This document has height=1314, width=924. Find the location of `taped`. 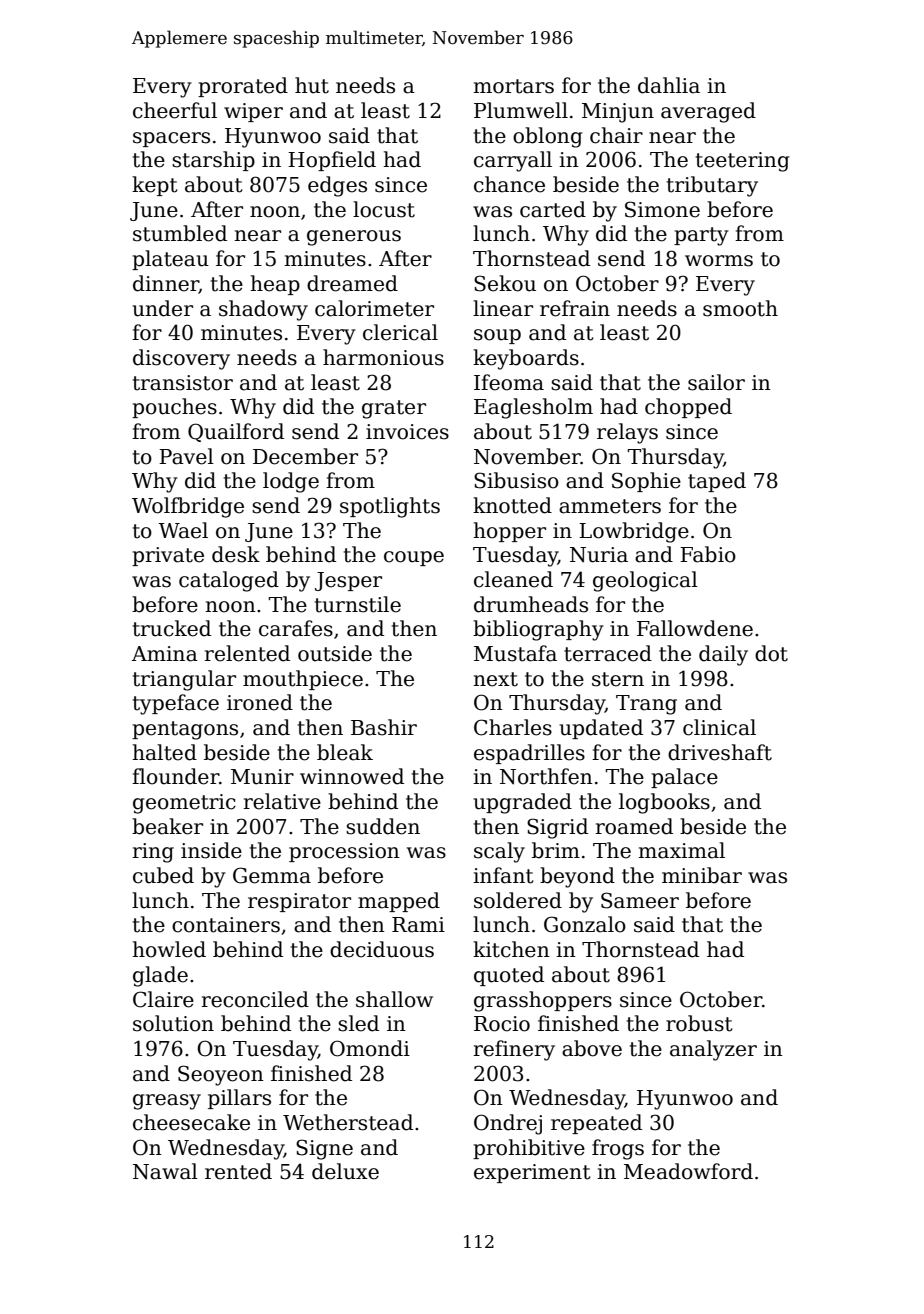

taped is located at coordinates (717, 482).
